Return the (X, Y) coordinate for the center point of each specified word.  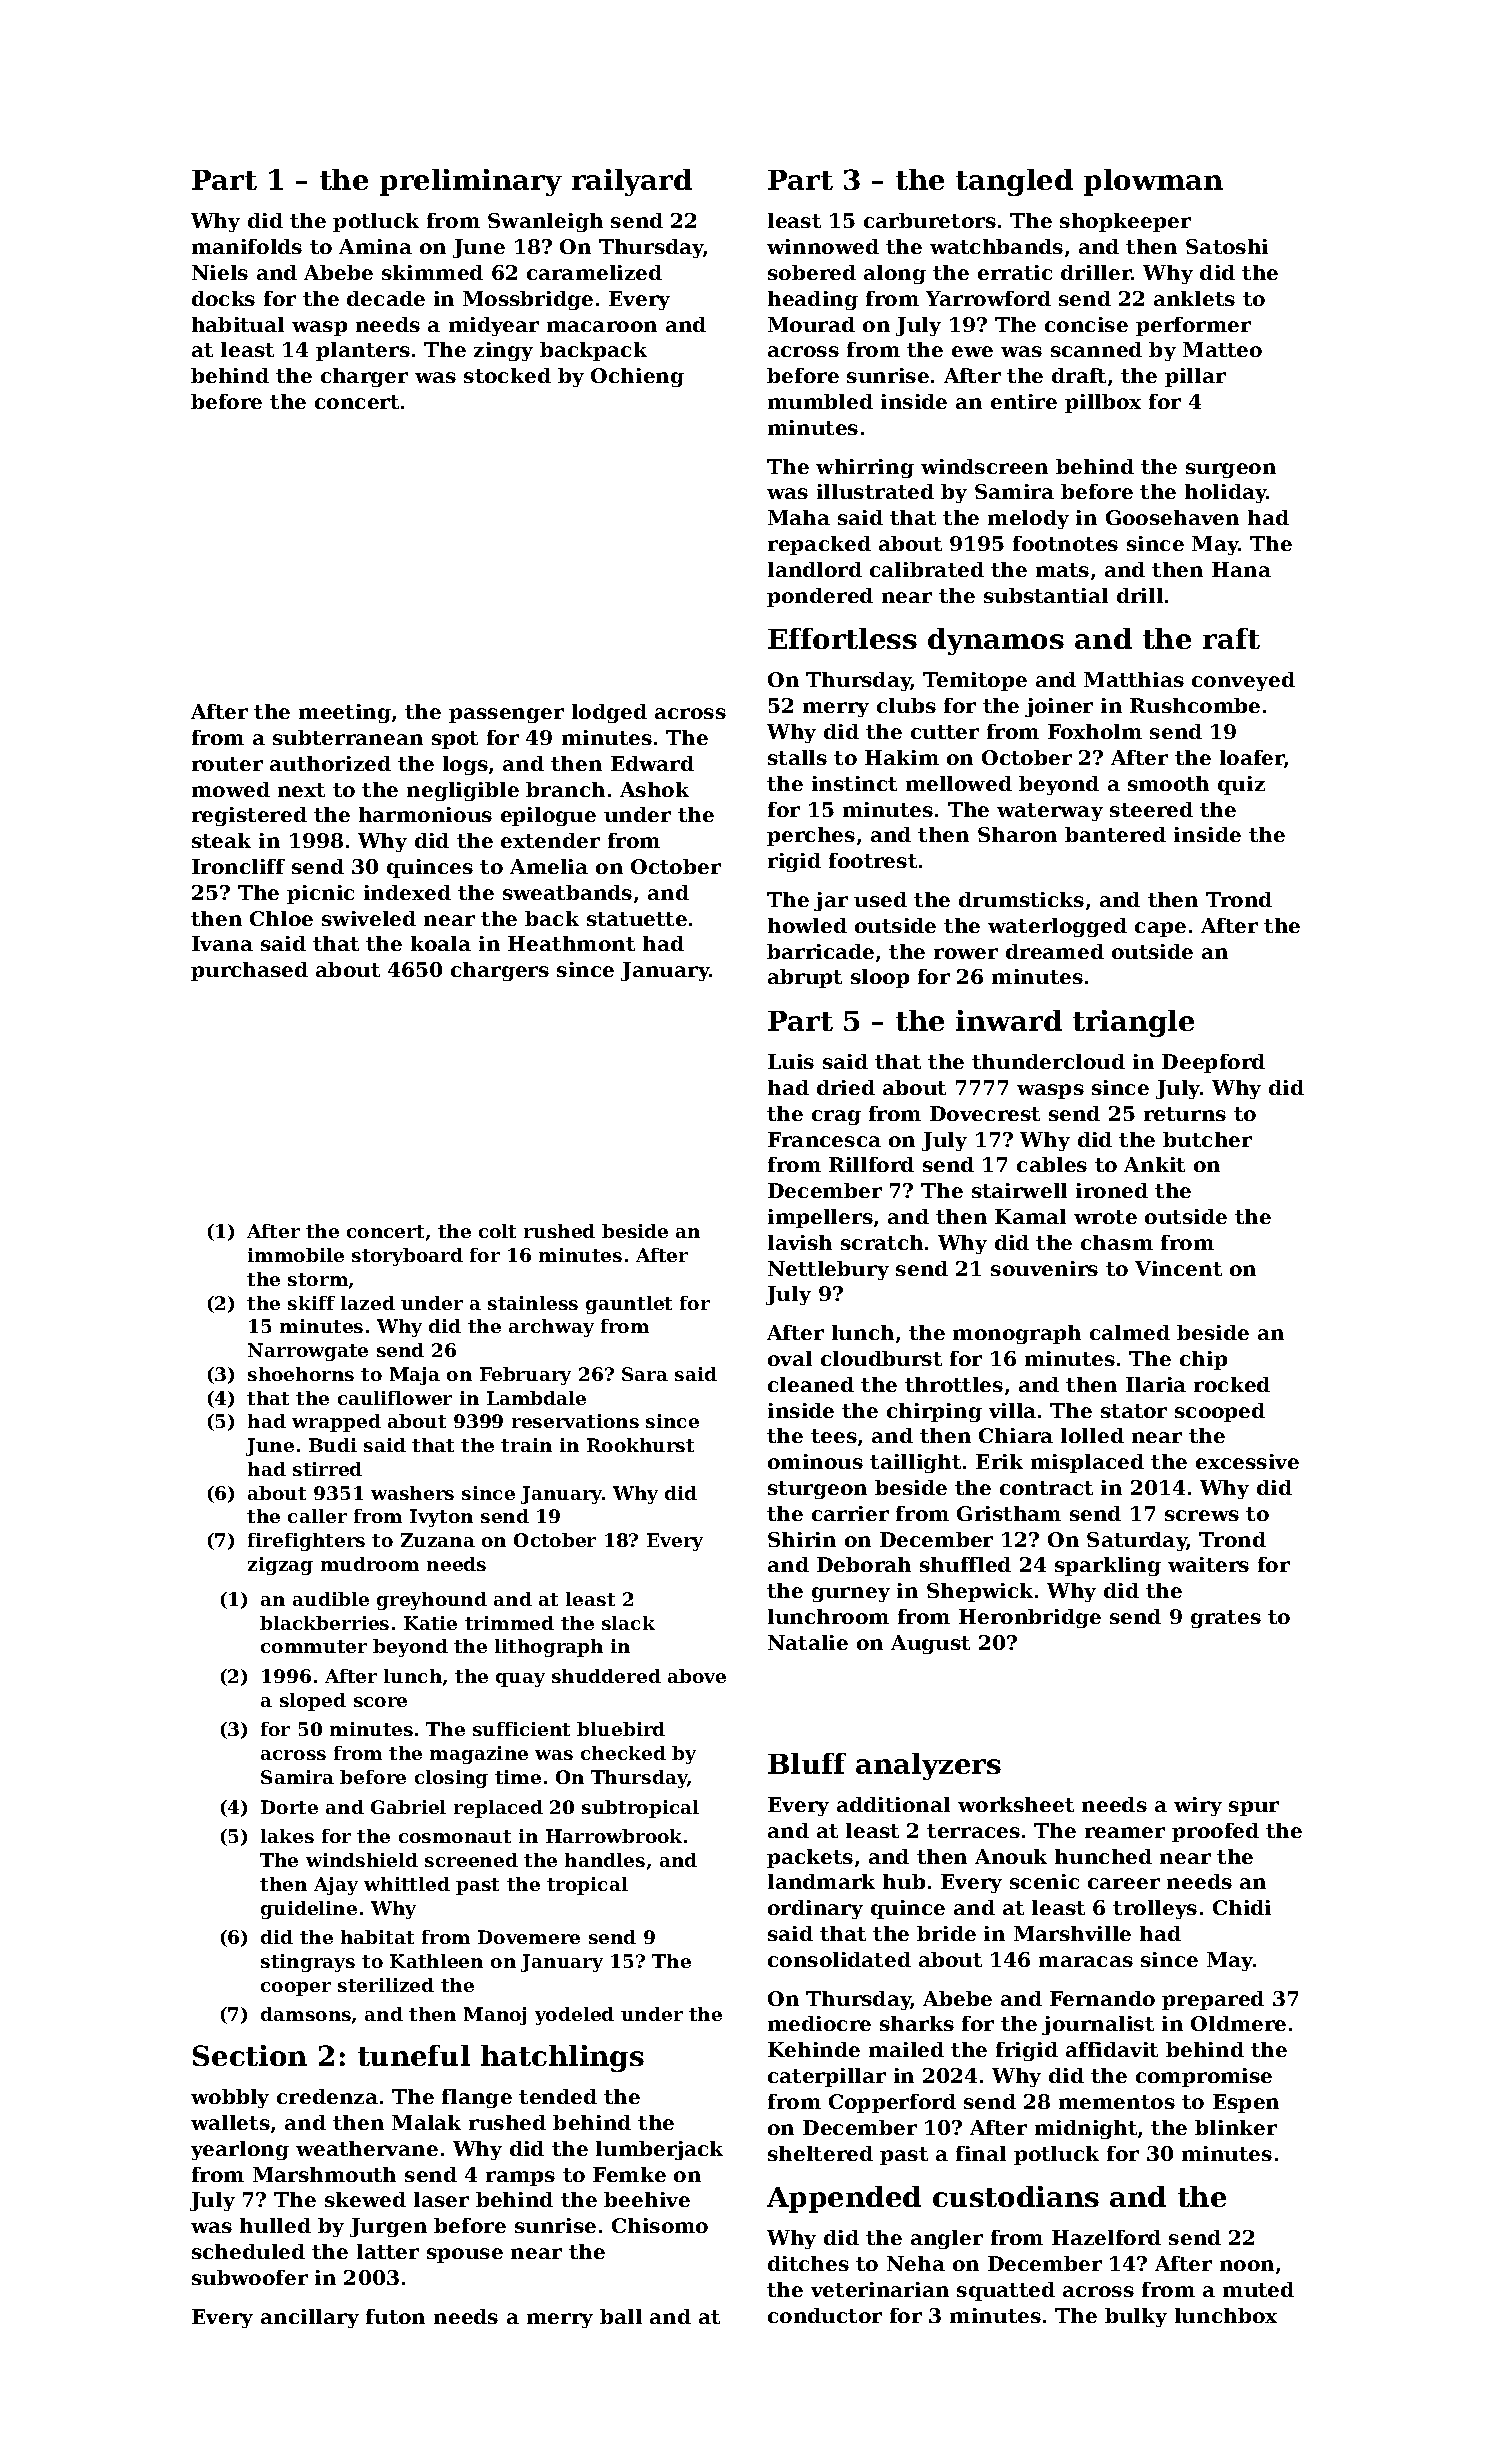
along (895, 274)
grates (1226, 1619)
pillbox (1103, 403)
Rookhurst (640, 1445)
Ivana (222, 943)
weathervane (367, 2148)
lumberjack (659, 2150)
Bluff (807, 1763)
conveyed (1243, 681)
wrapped (336, 1423)
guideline (309, 1910)
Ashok (654, 789)
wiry (1198, 1806)
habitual (238, 324)
